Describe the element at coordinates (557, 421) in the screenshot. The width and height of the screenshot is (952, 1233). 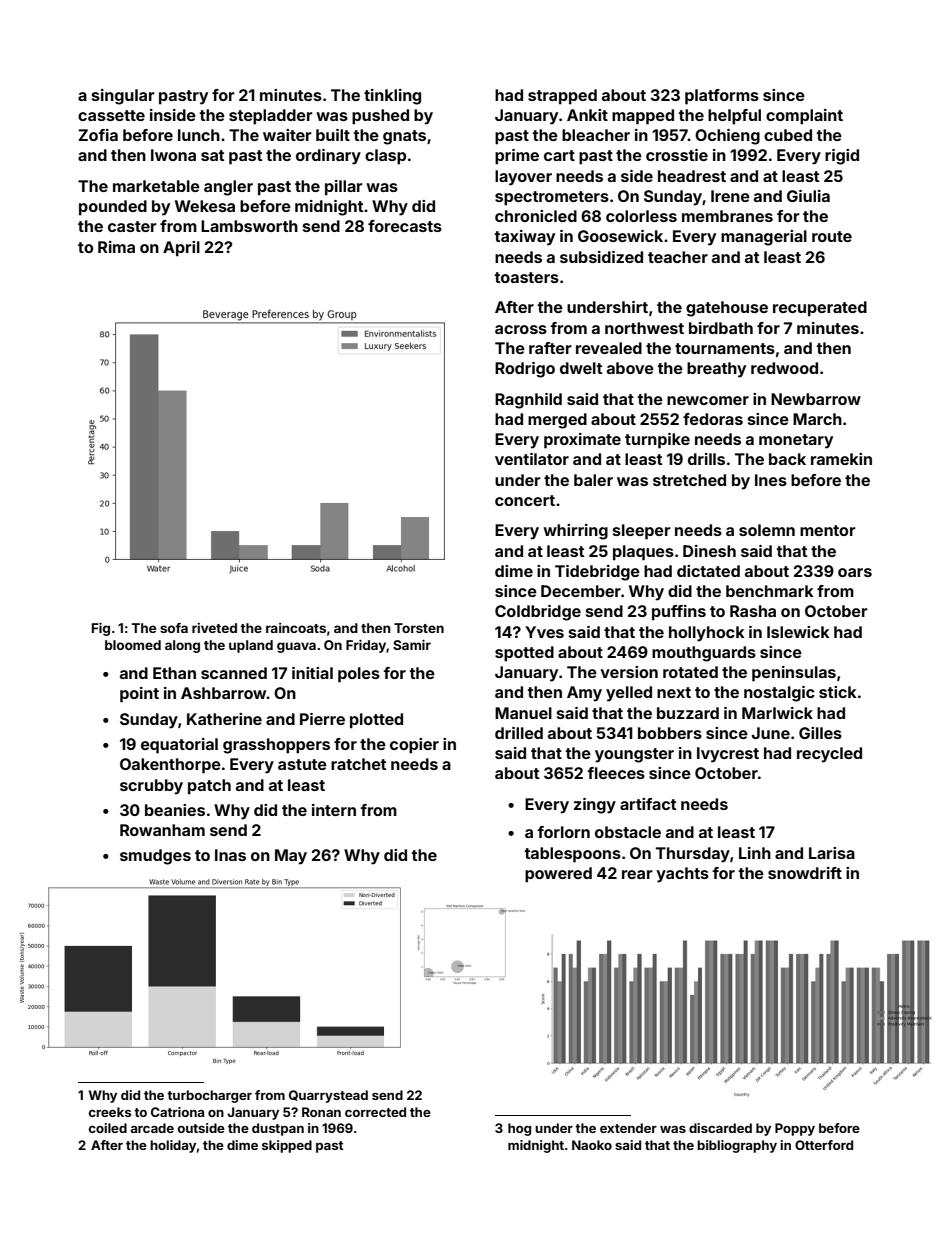
I see `merged` at that location.
